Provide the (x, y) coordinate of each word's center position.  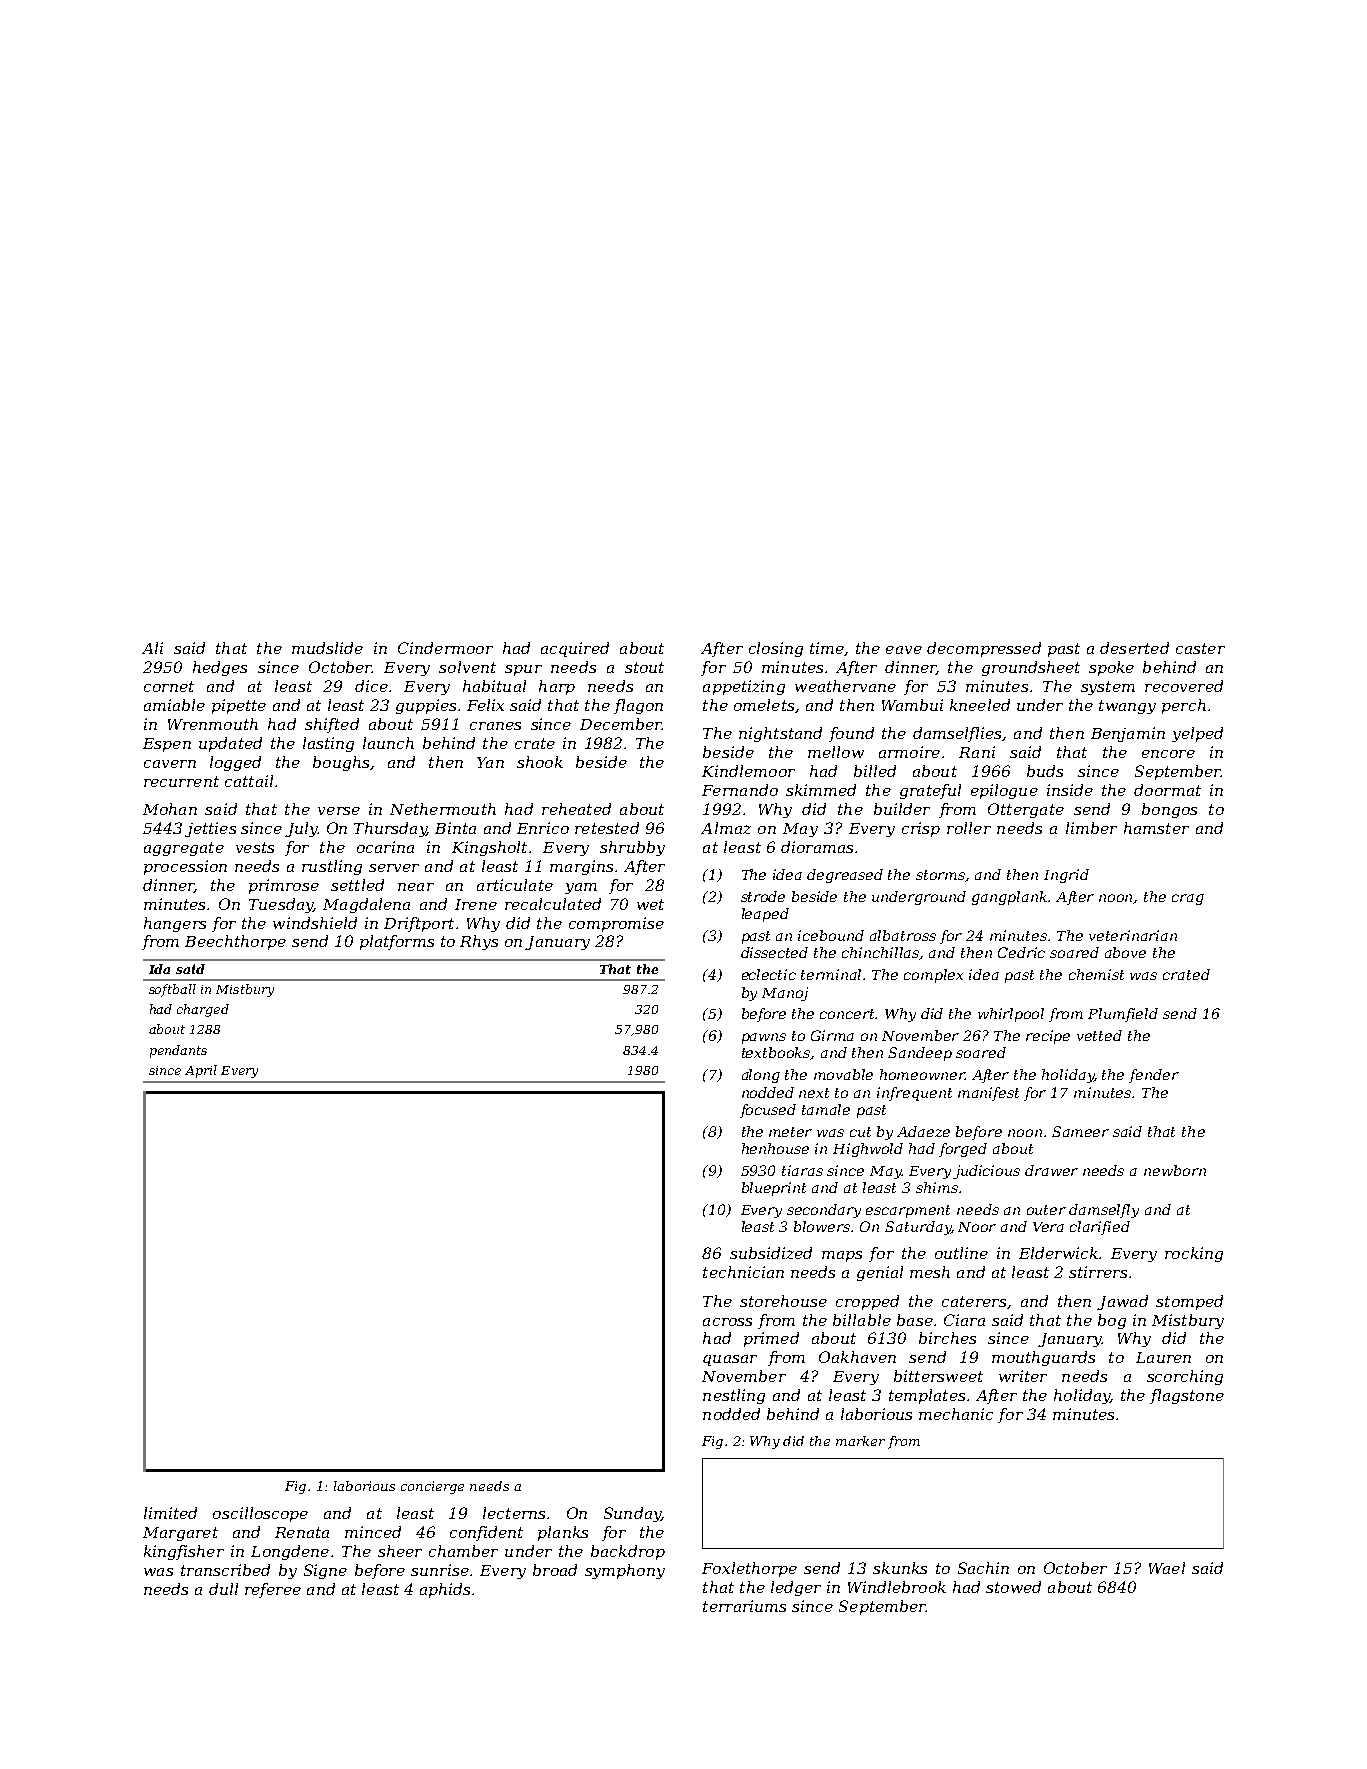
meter (790, 1132)
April (201, 1071)
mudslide (327, 648)
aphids (445, 1590)
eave (904, 650)
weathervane (845, 686)
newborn (1175, 1170)
